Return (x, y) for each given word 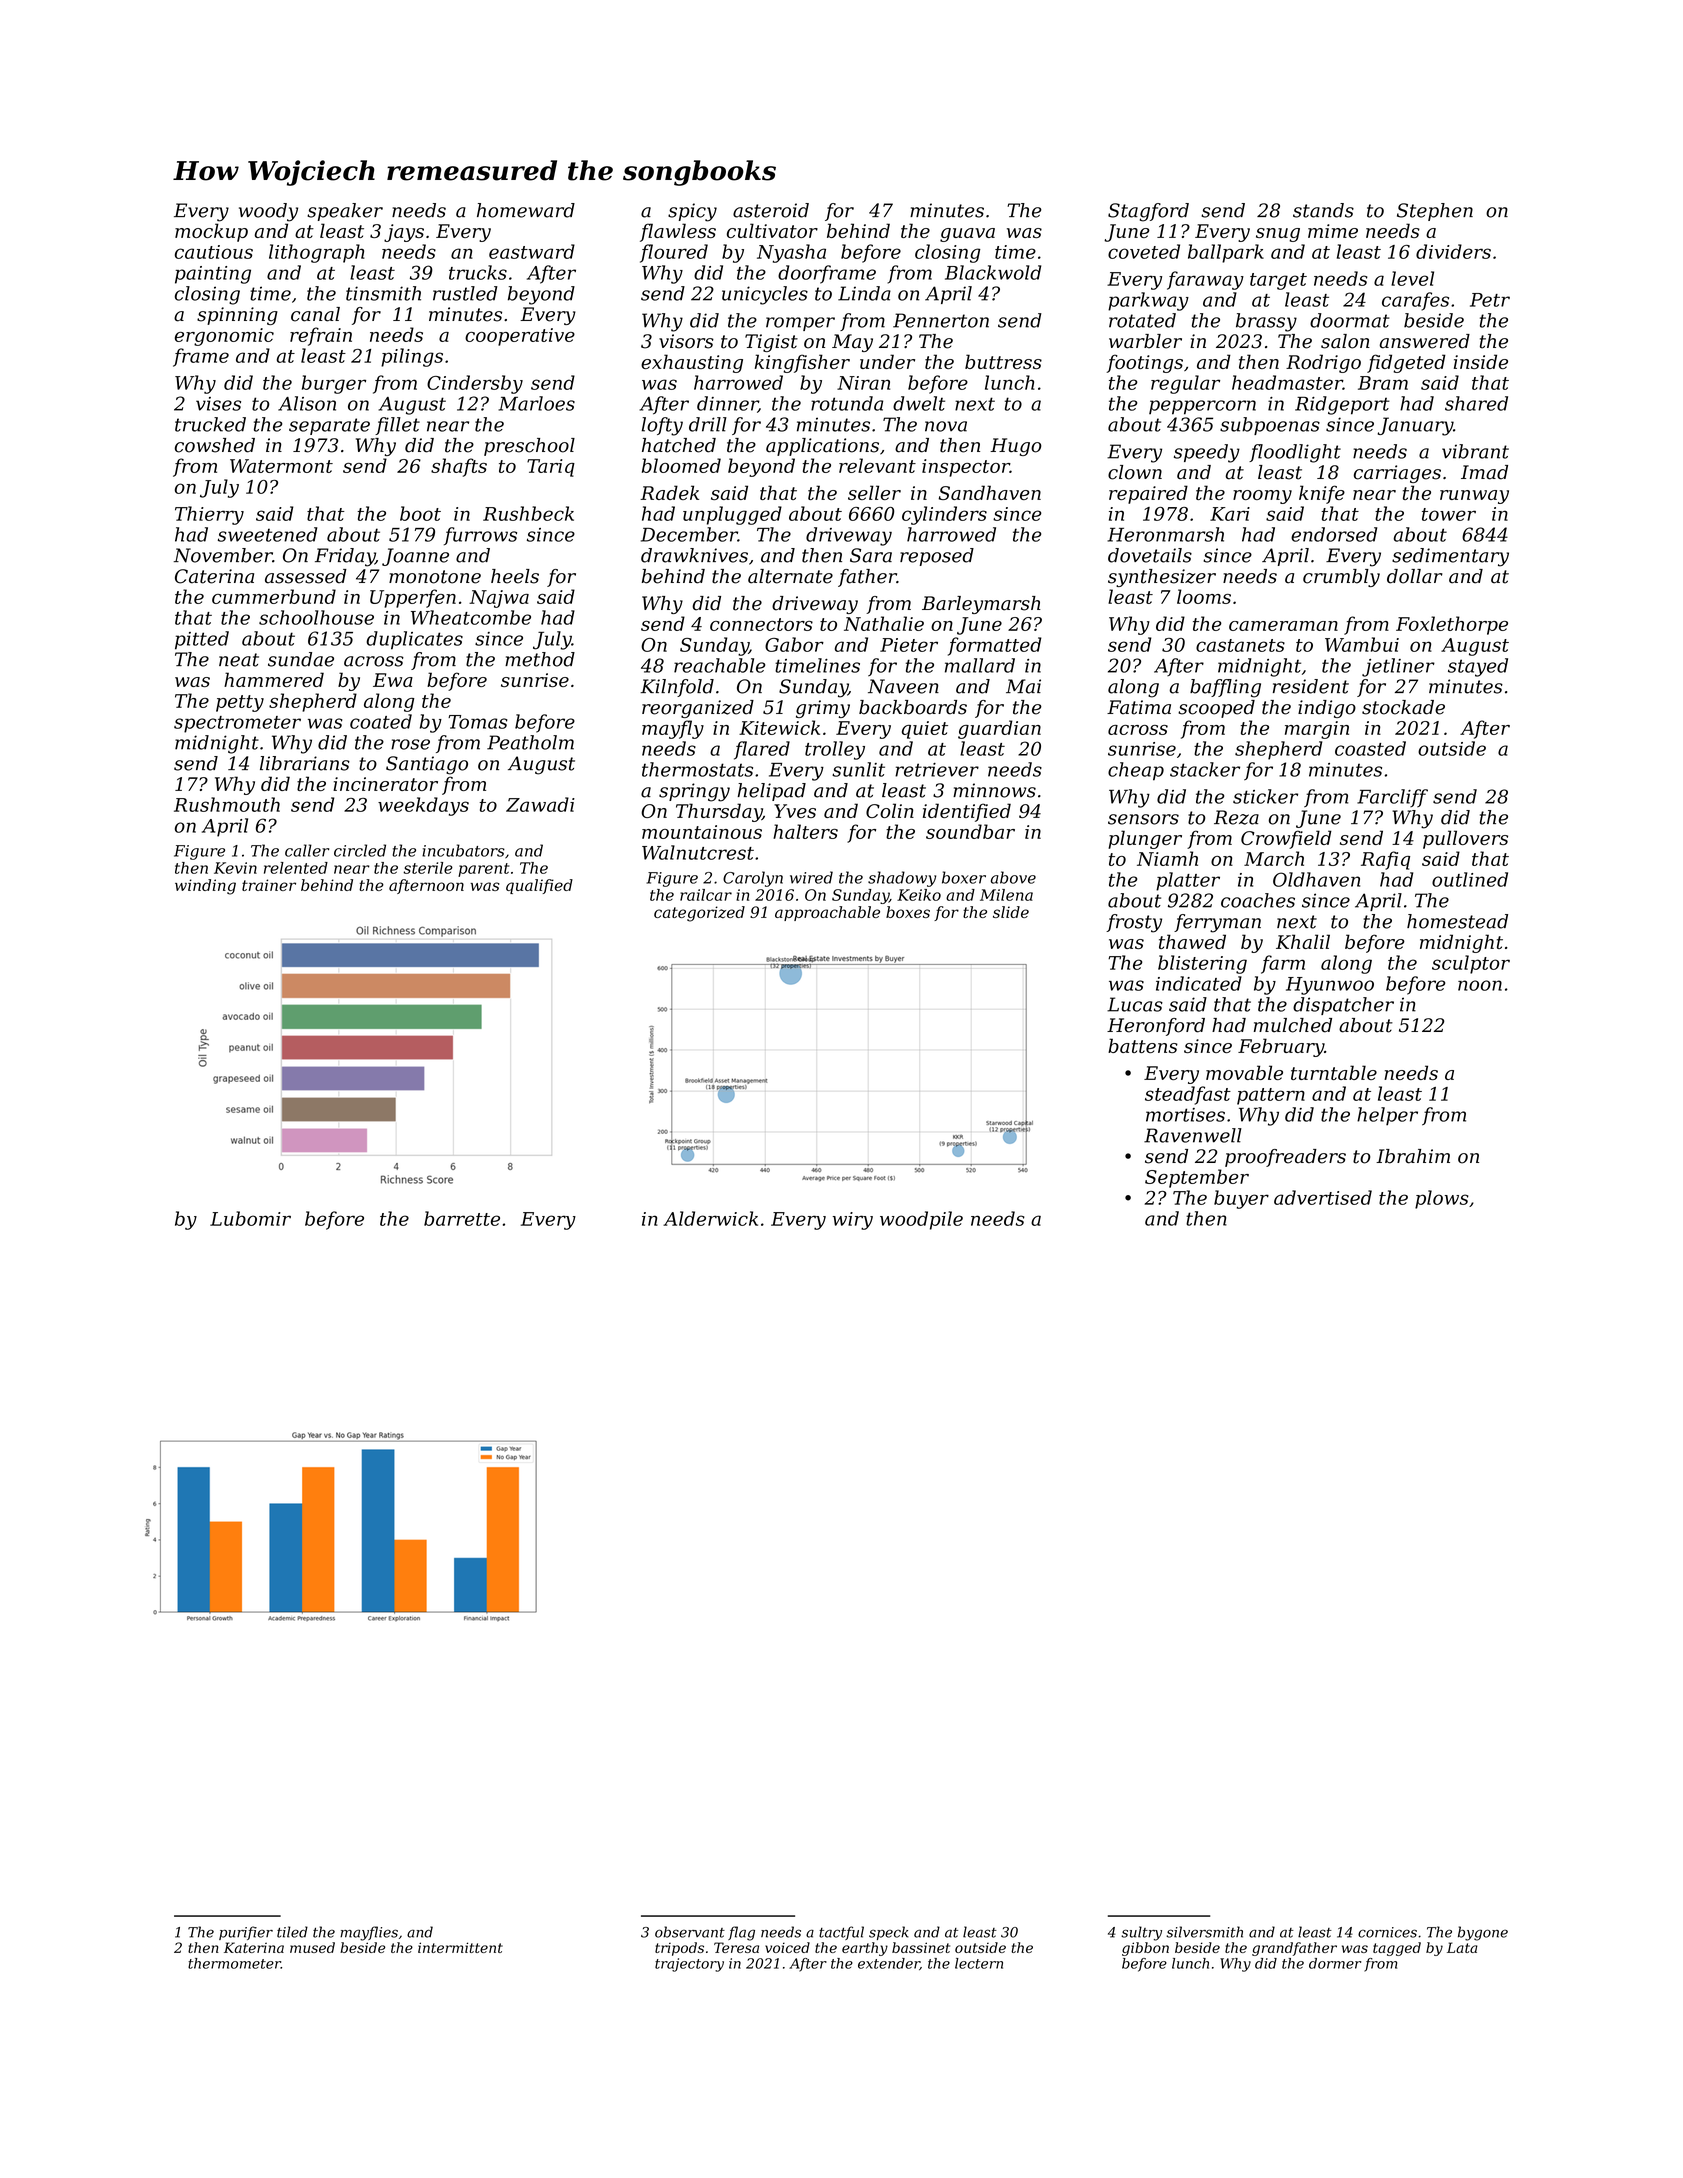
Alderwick (710, 1218)
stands (1323, 210)
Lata (1462, 1947)
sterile (428, 868)
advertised (1323, 1197)
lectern (979, 1963)
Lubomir (250, 1218)
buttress (1003, 361)
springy (694, 792)
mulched (1293, 1025)
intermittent (460, 1947)
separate (329, 426)
